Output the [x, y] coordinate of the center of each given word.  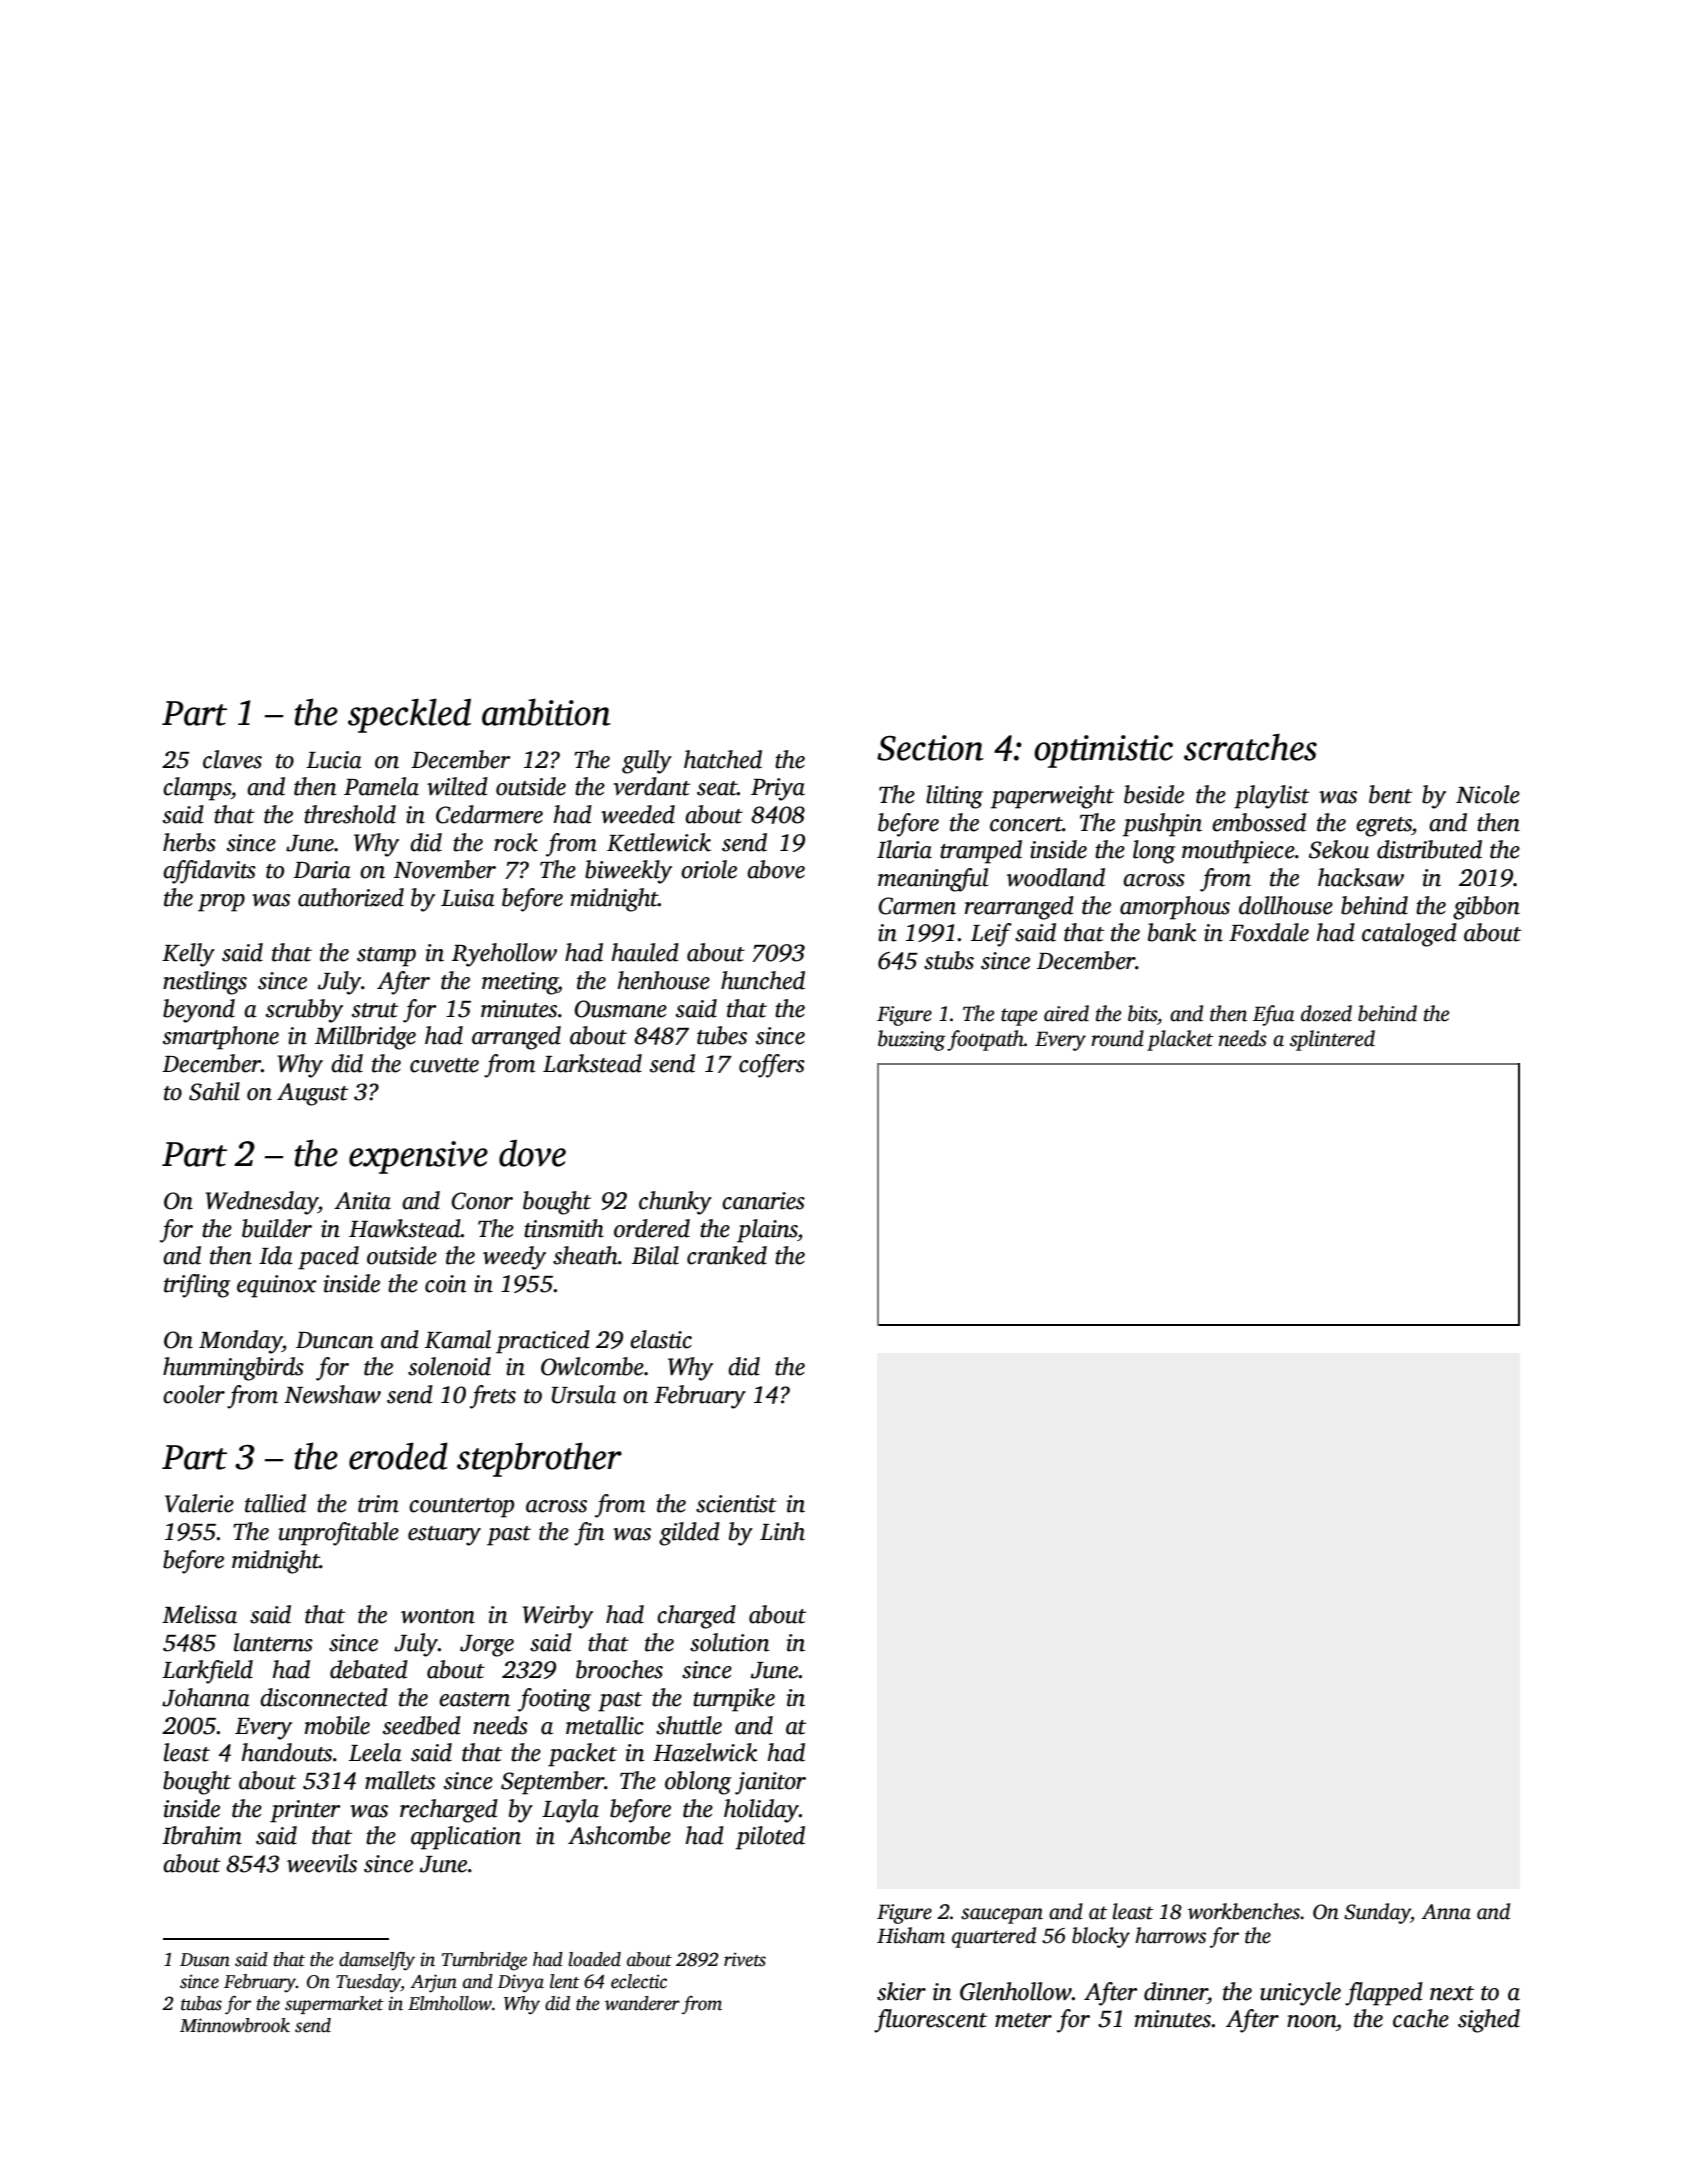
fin [589, 1534]
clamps [197, 789]
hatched [723, 759]
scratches [1250, 747]
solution [729, 1642]
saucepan [1002, 1916]
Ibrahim [202, 1835]
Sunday [1377, 1913]
